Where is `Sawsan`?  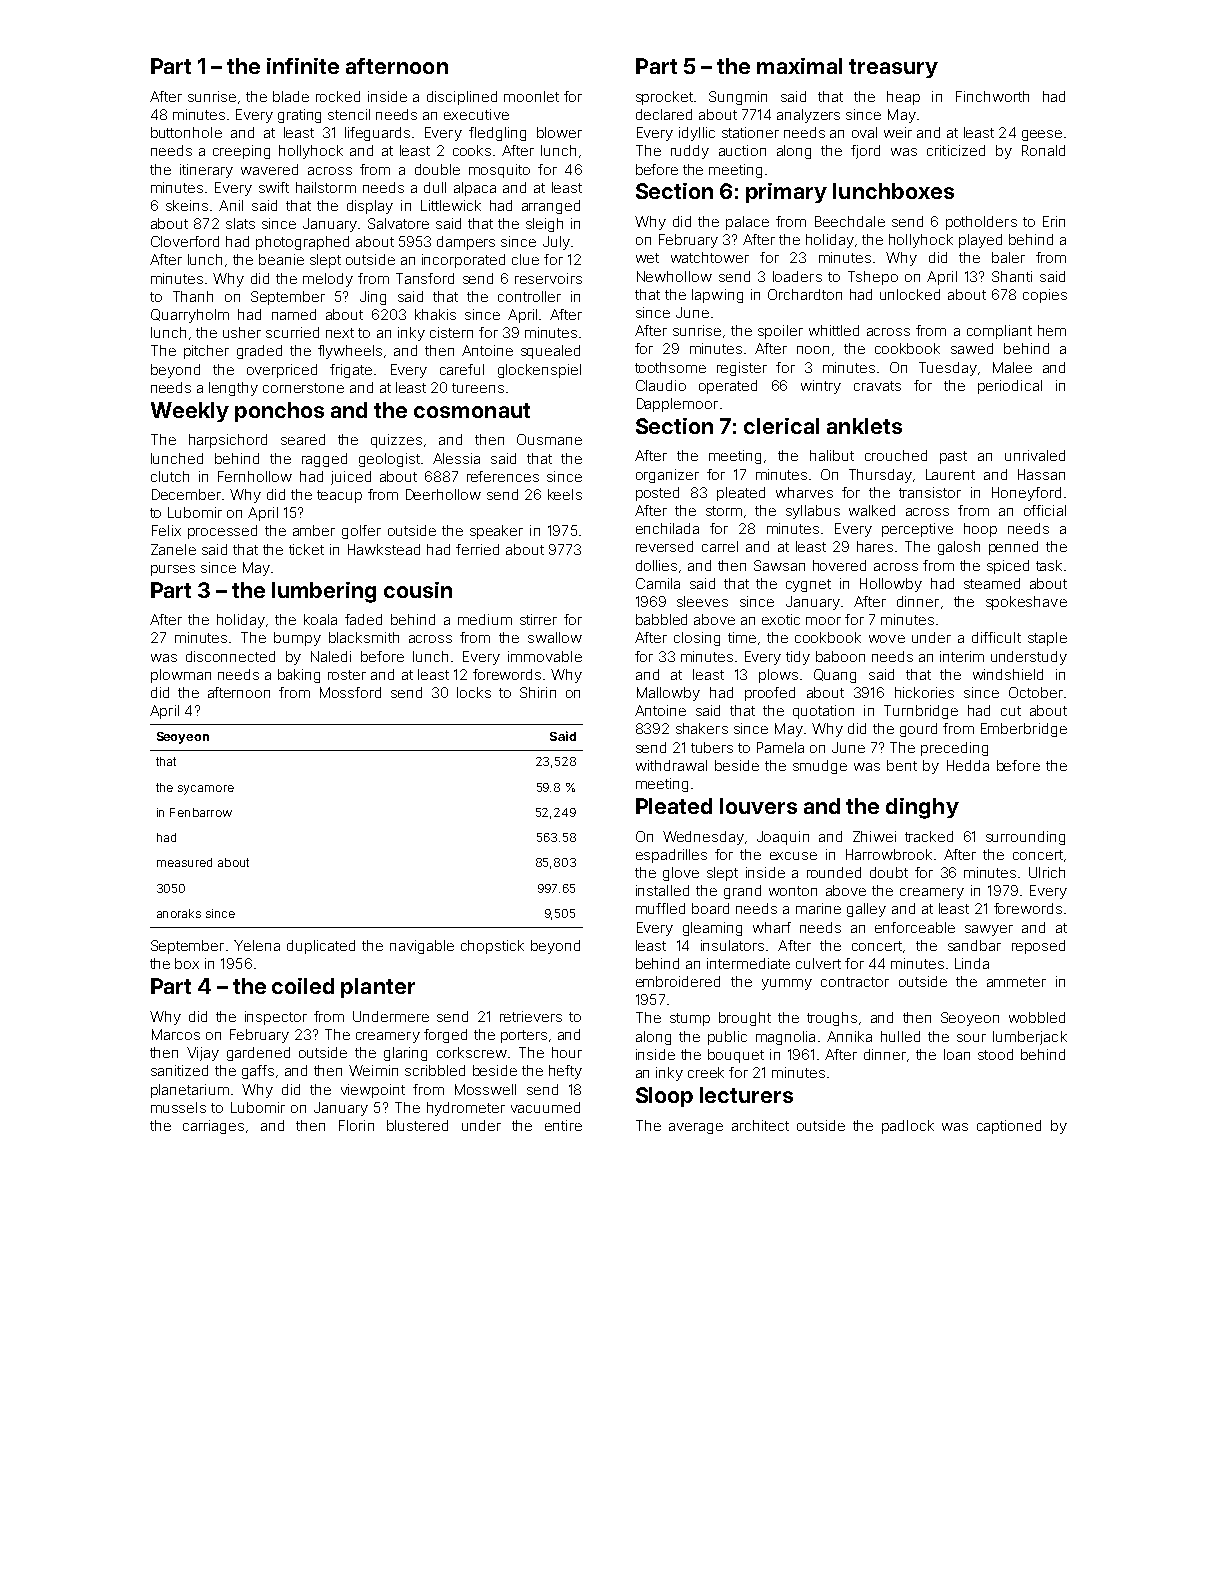 Sawsan is located at coordinates (779, 565).
